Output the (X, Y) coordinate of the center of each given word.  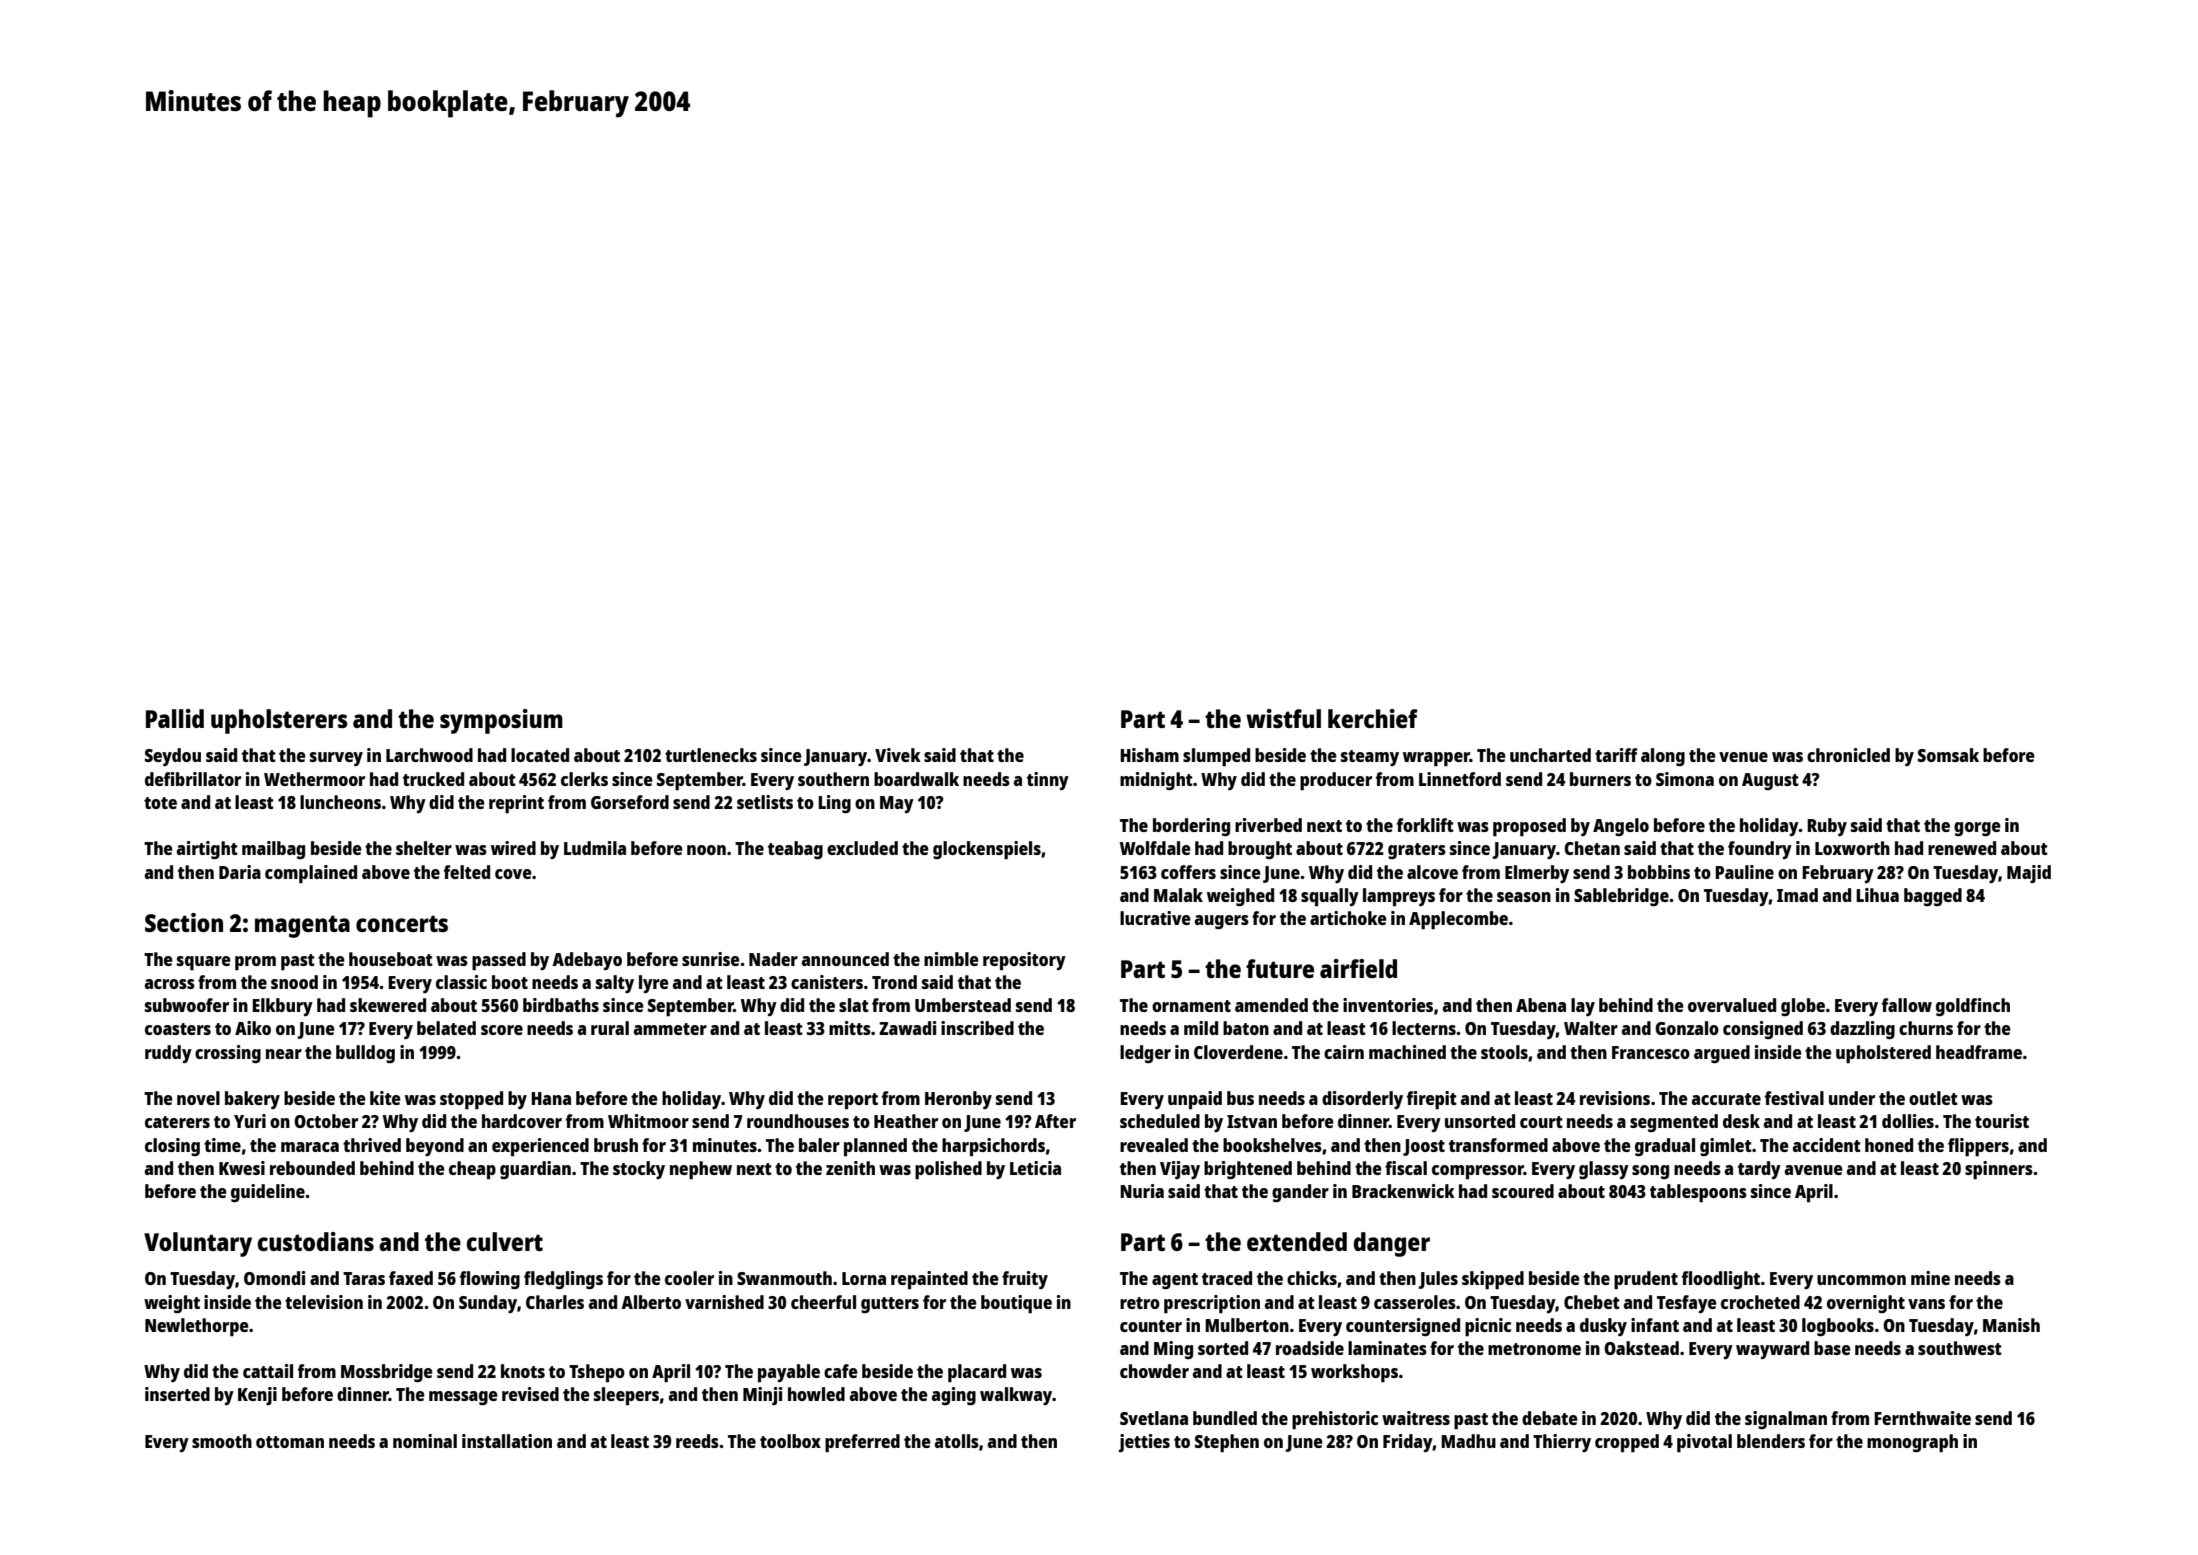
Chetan (1592, 848)
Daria (240, 872)
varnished (724, 1302)
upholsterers (279, 721)
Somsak (1948, 755)
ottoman (290, 1442)
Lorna (864, 1278)
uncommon (1861, 1280)
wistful (1283, 718)
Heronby (958, 1100)
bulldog (365, 1054)
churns (1926, 1028)
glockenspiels (987, 850)
